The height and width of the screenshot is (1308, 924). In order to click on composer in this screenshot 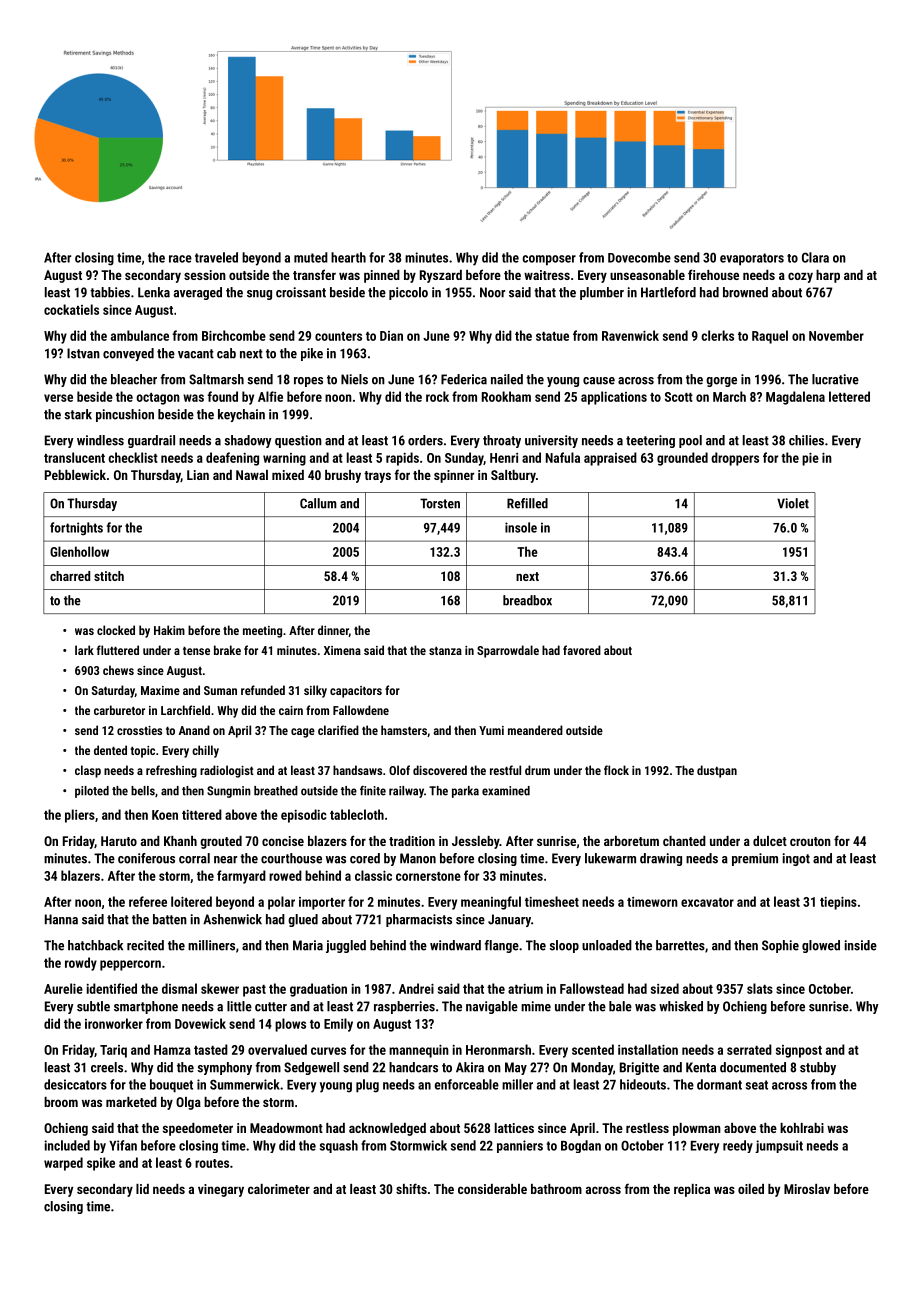, I will do `click(549, 260)`.
